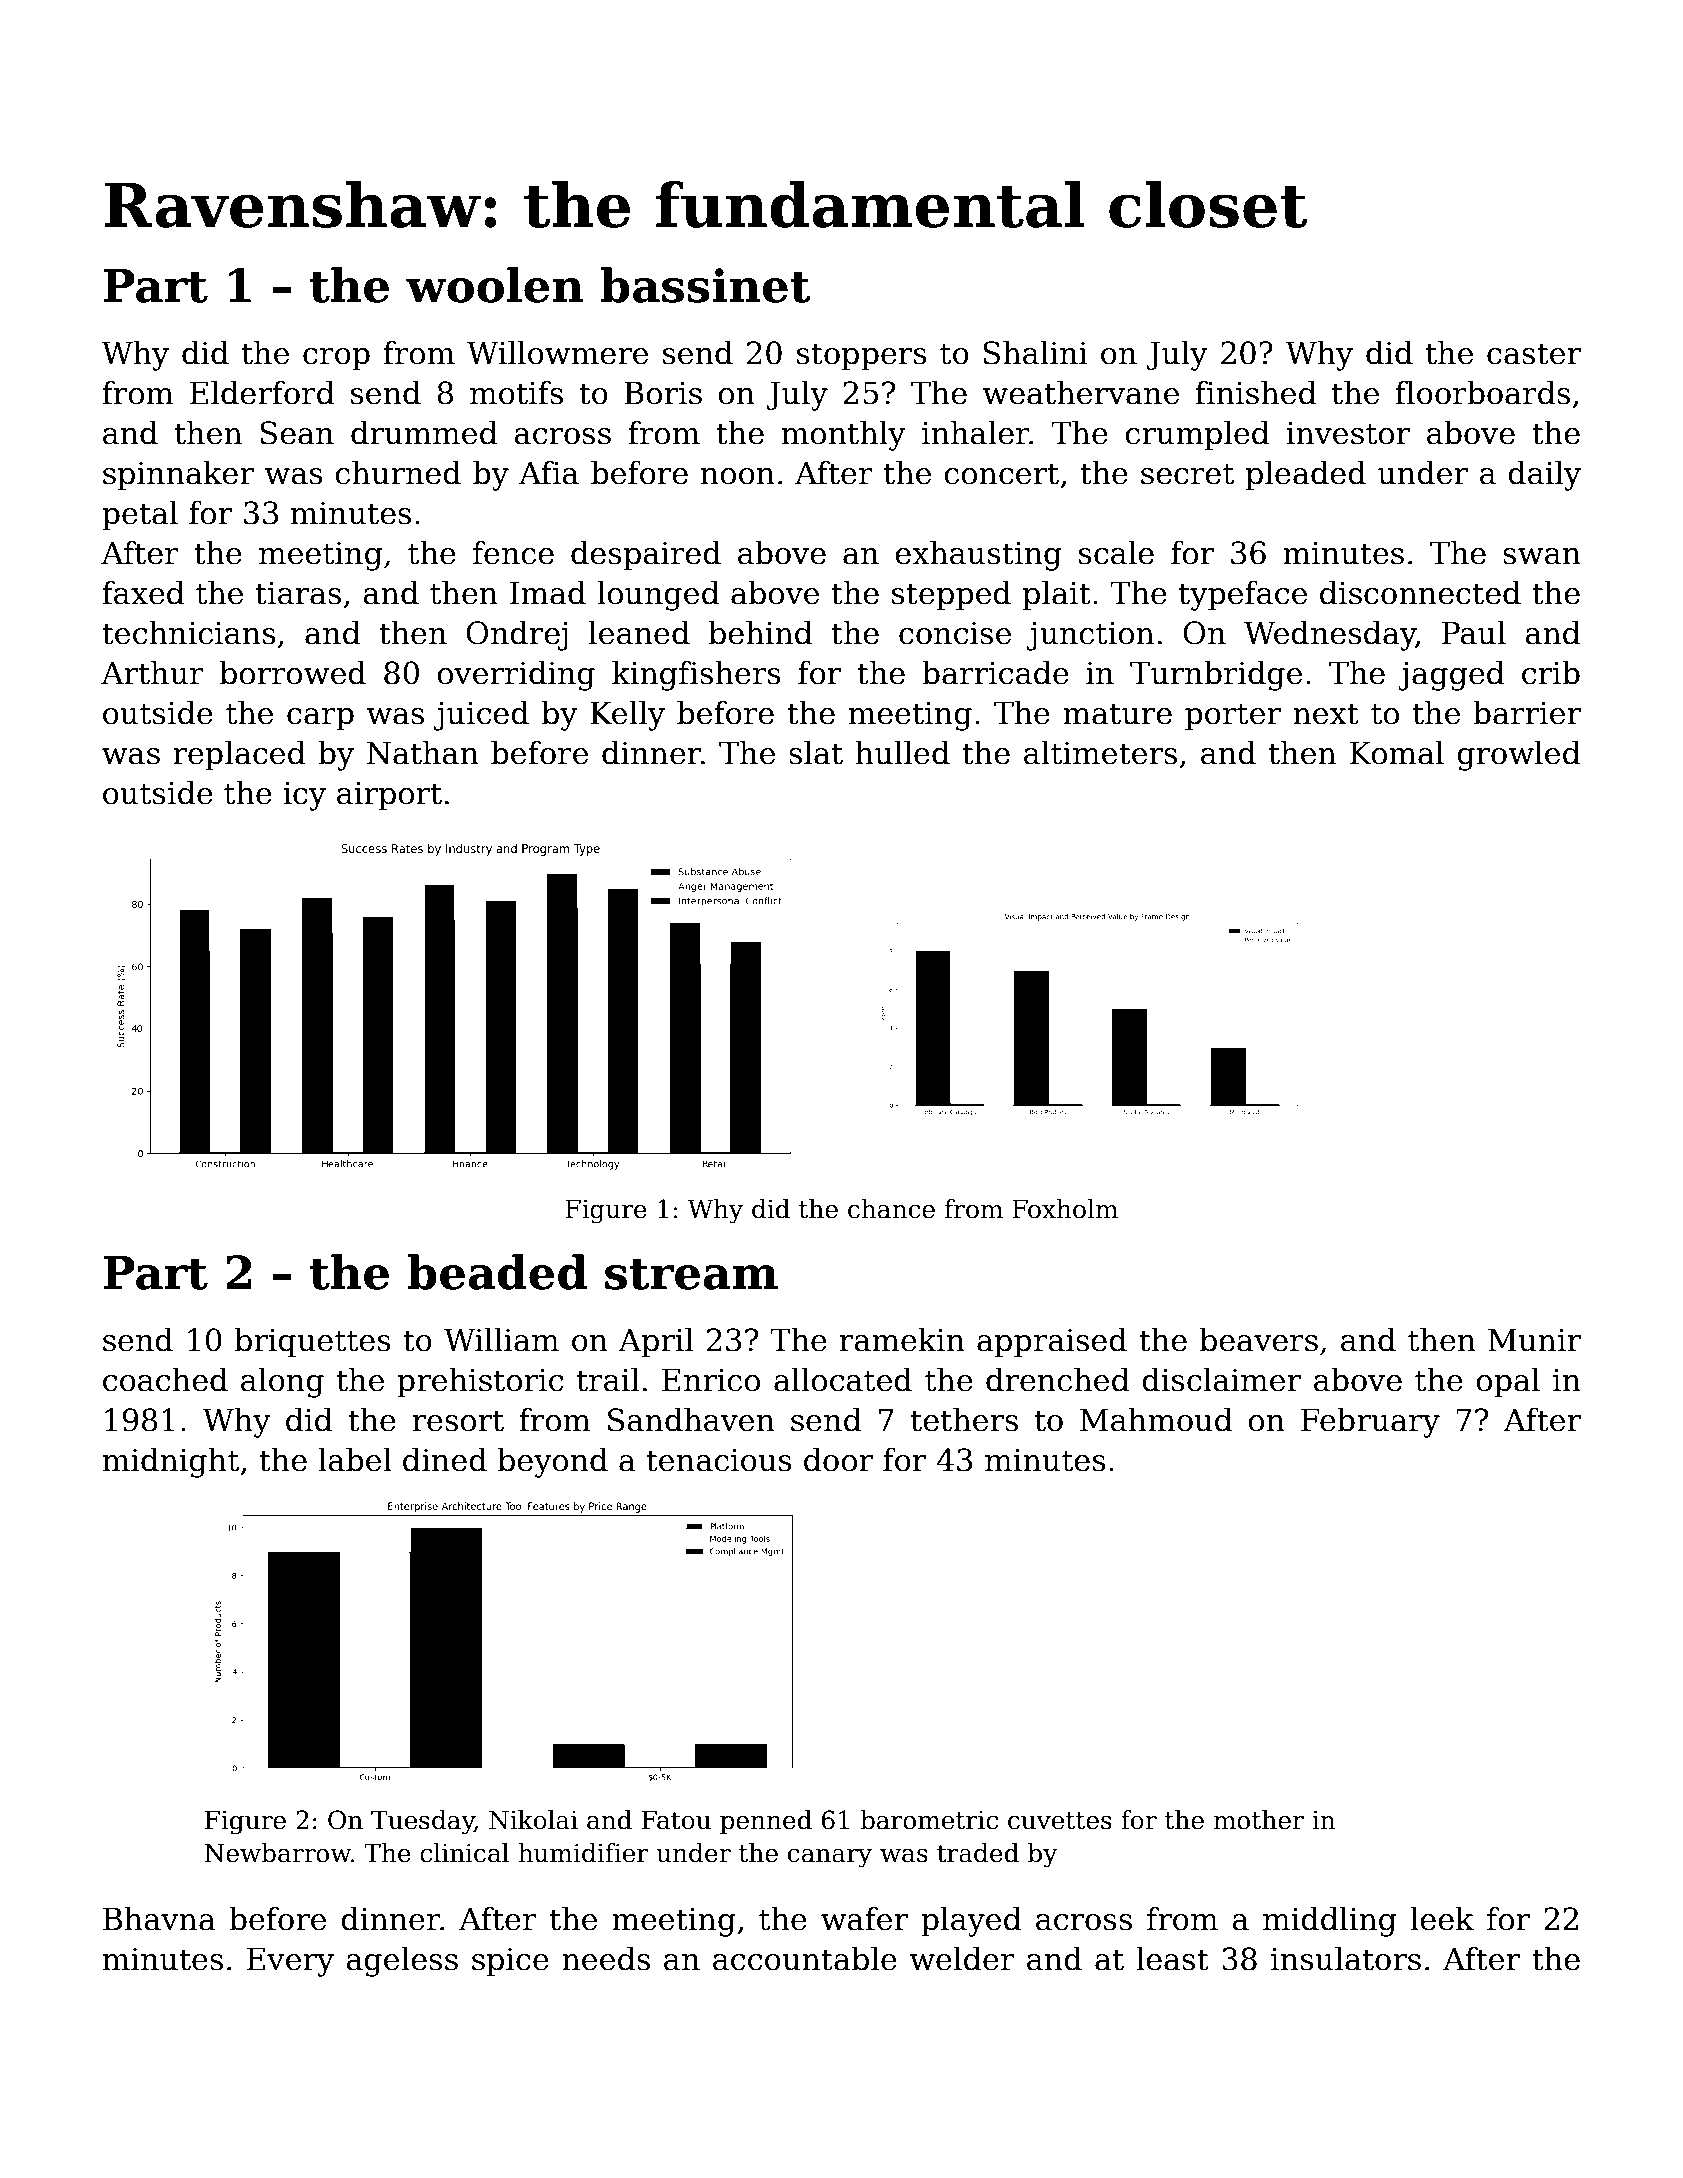  What do you see at coordinates (278, 1853) in the document?
I see `Newbarrow` at bounding box center [278, 1853].
